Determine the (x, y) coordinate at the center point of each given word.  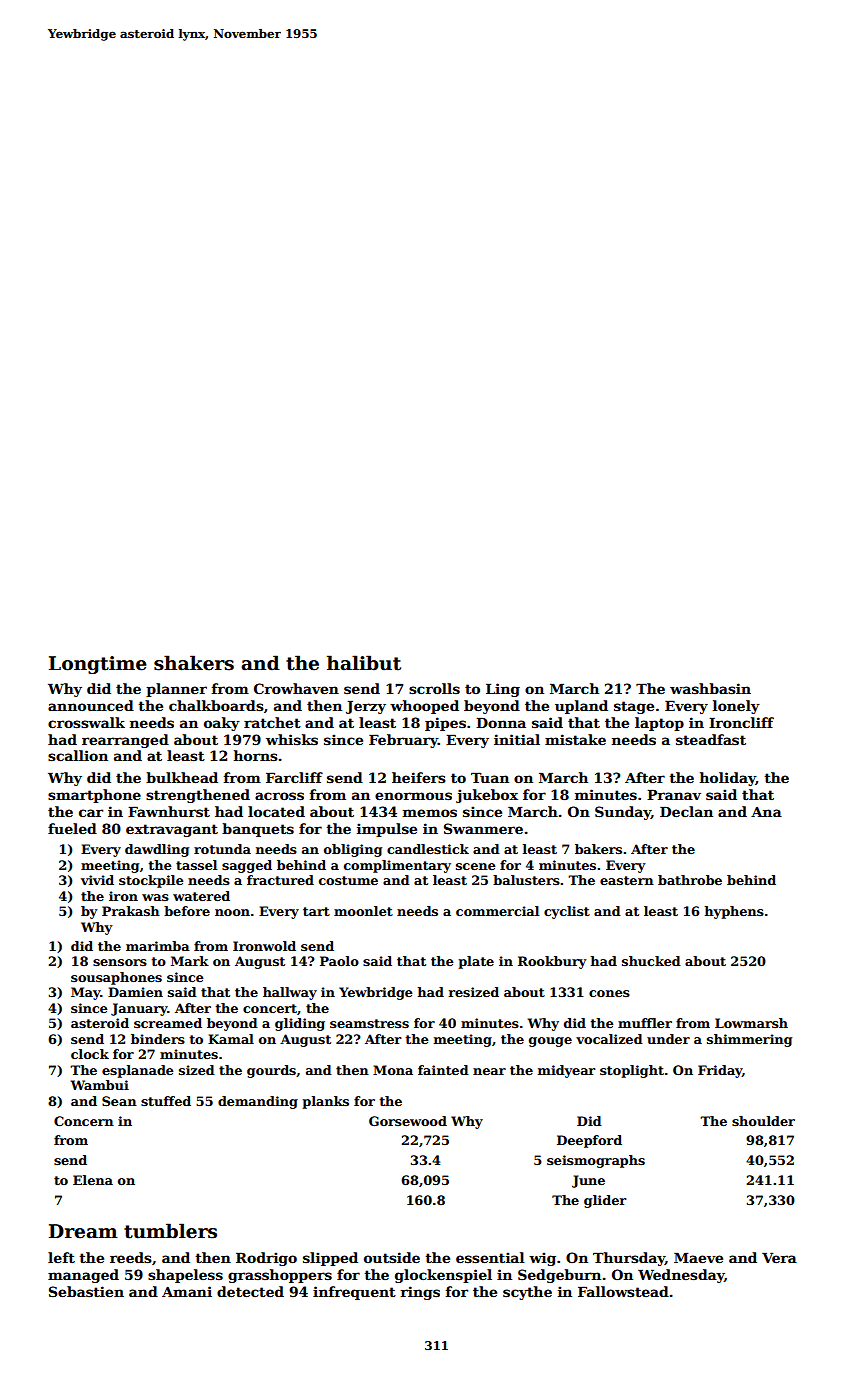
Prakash (131, 911)
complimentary (397, 866)
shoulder (763, 1121)
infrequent (354, 1293)
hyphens (734, 912)
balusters (526, 880)
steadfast (711, 739)
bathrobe (690, 880)
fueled (72, 828)
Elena (93, 1180)
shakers (194, 663)
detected (250, 1291)
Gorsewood (408, 1121)
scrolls (434, 688)
